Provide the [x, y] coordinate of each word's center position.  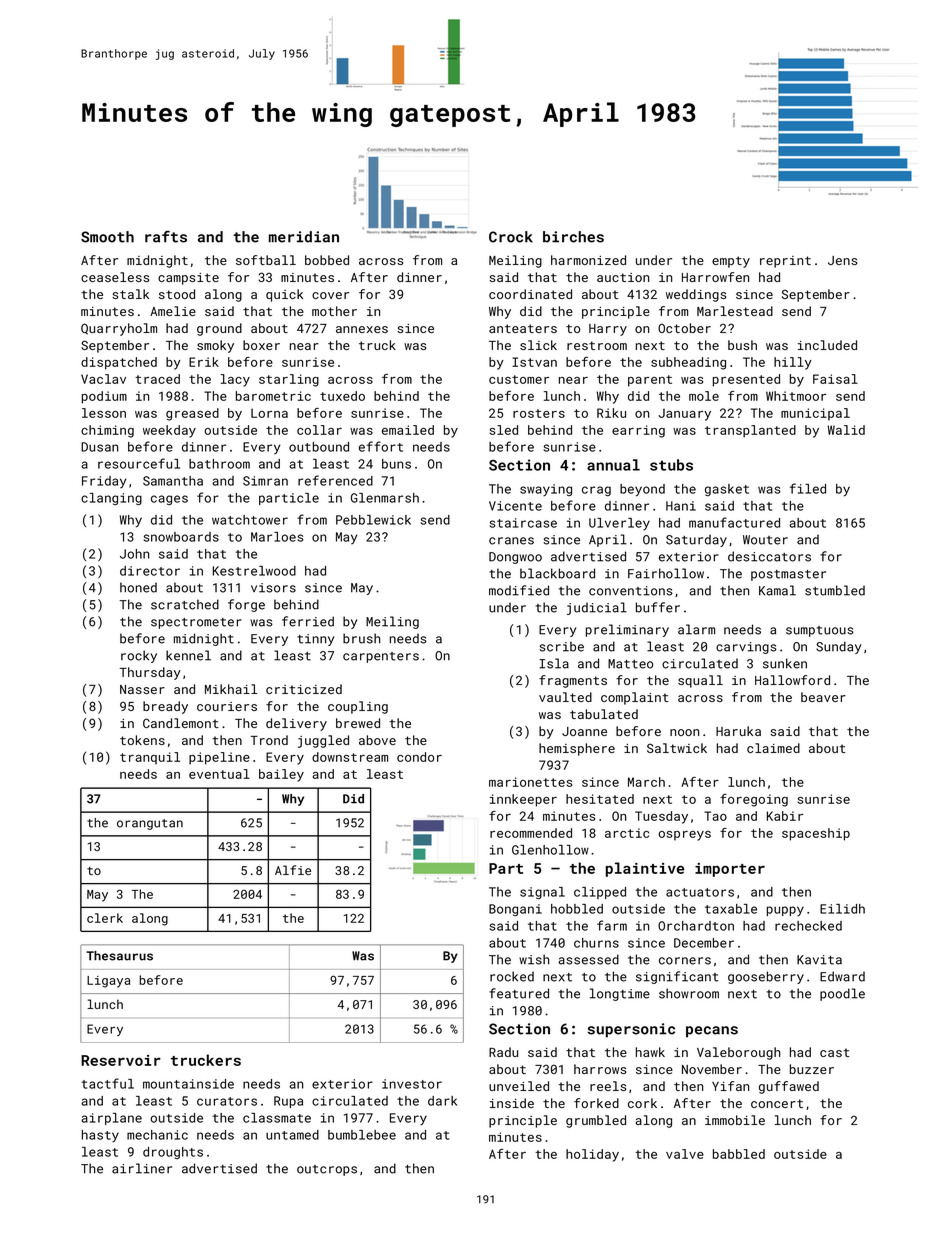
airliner [142, 1168]
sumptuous [820, 631]
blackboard [557, 573]
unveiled [519, 1086]
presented [746, 380]
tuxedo [342, 396]
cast [835, 1052]
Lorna [269, 413]
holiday [592, 1155]
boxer [261, 345]
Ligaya [108, 982]
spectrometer [196, 623]
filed [808, 488]
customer [519, 379]
